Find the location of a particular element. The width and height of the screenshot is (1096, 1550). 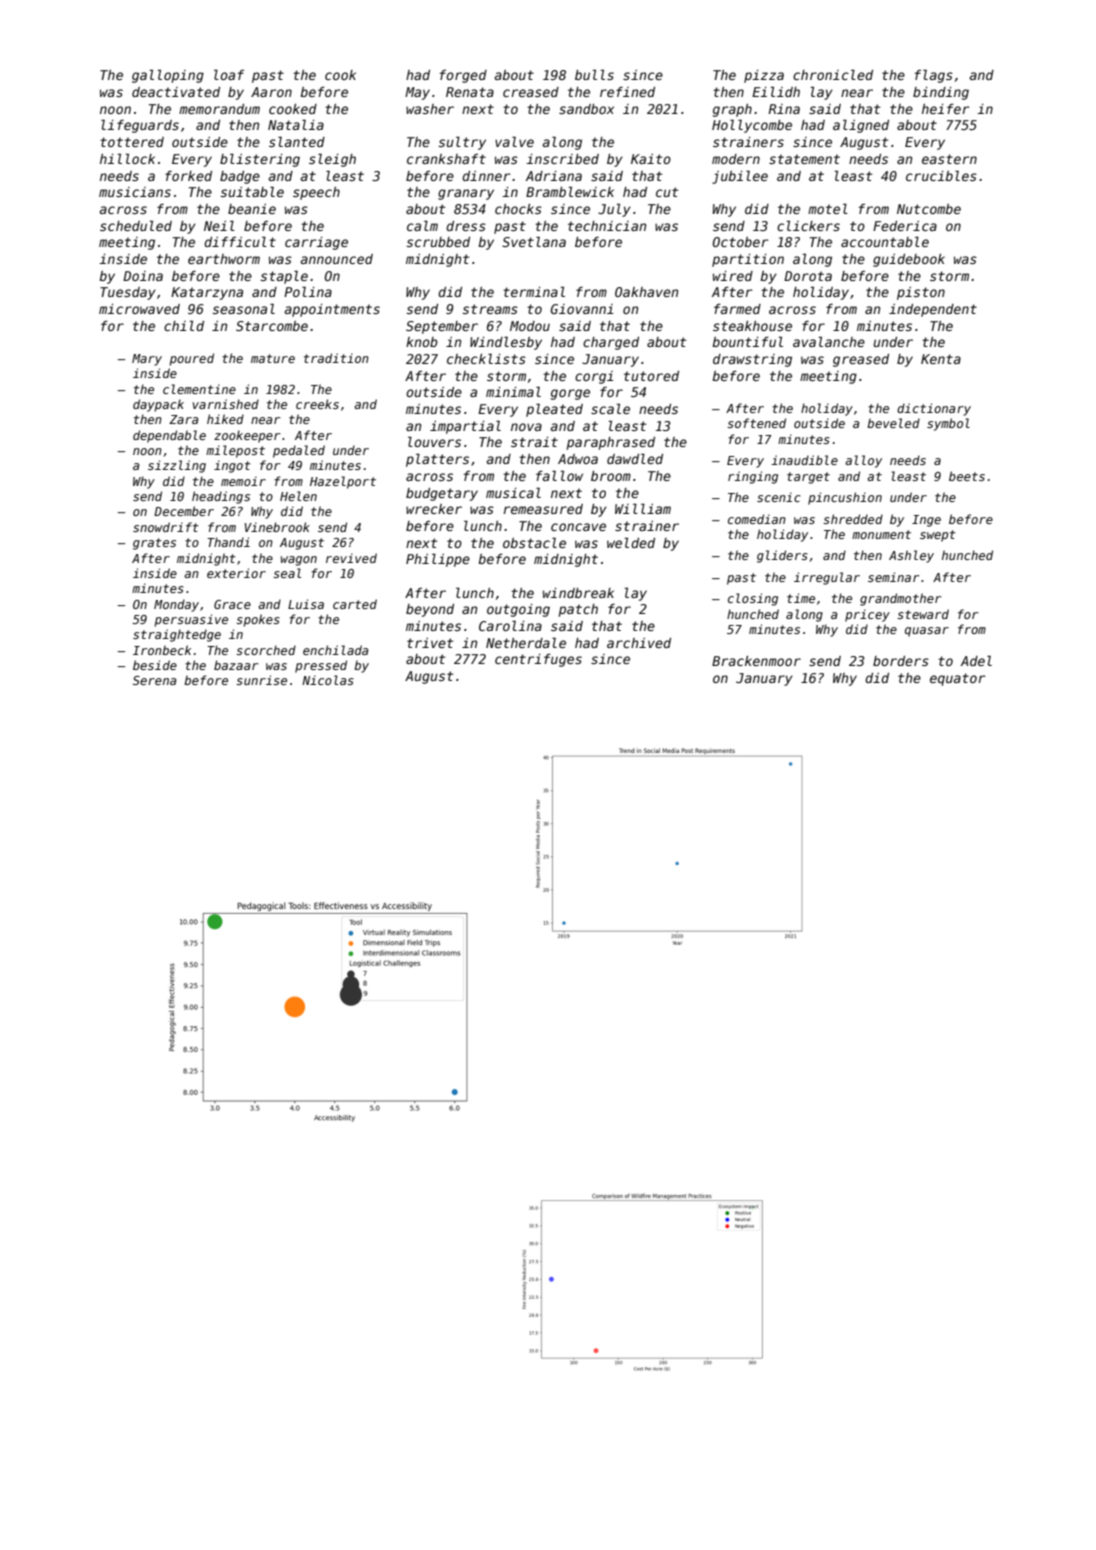

terminal is located at coordinates (534, 291).
